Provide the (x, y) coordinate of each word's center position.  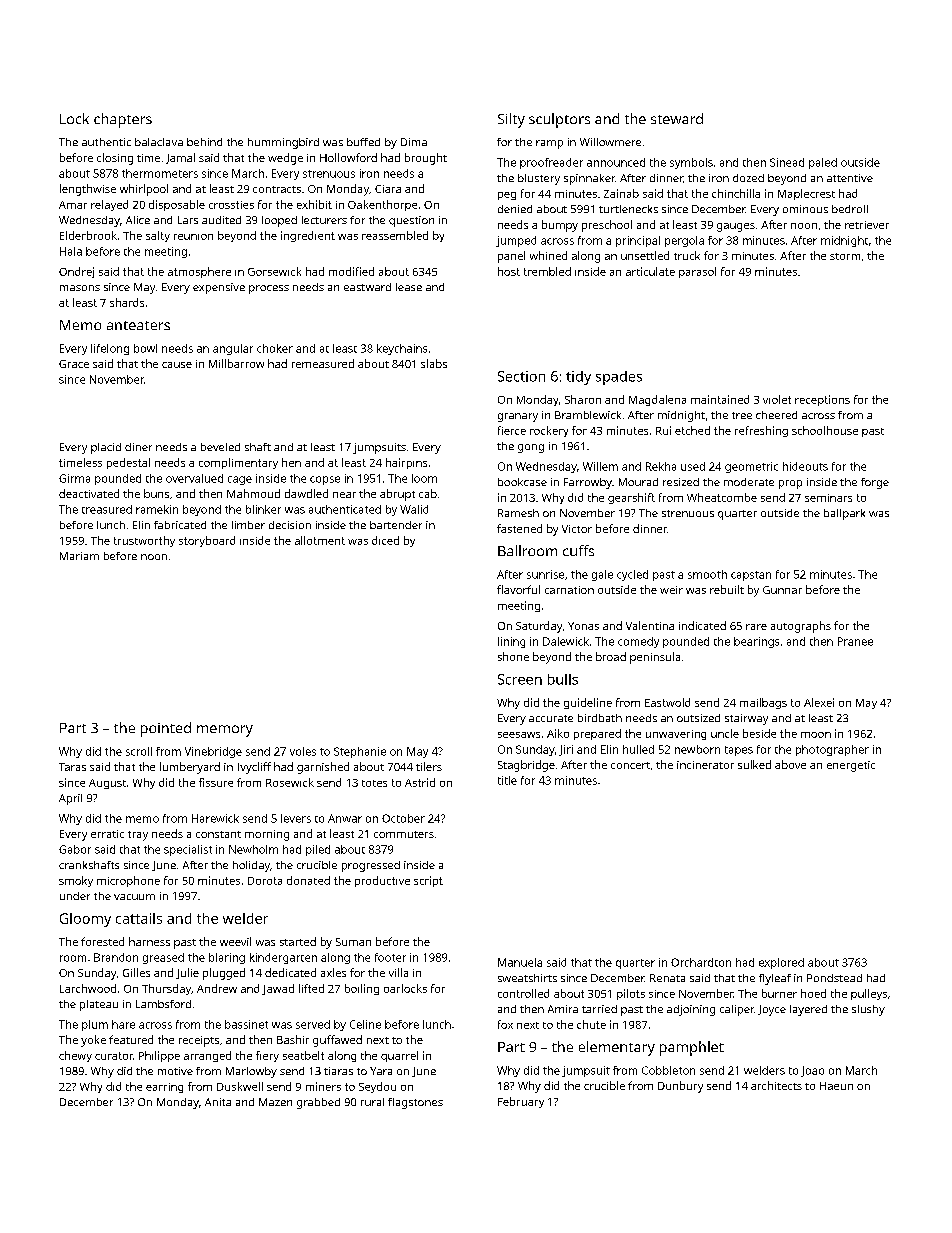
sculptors (559, 120)
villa (398, 972)
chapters (123, 120)
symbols (691, 163)
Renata (667, 978)
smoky (76, 881)
